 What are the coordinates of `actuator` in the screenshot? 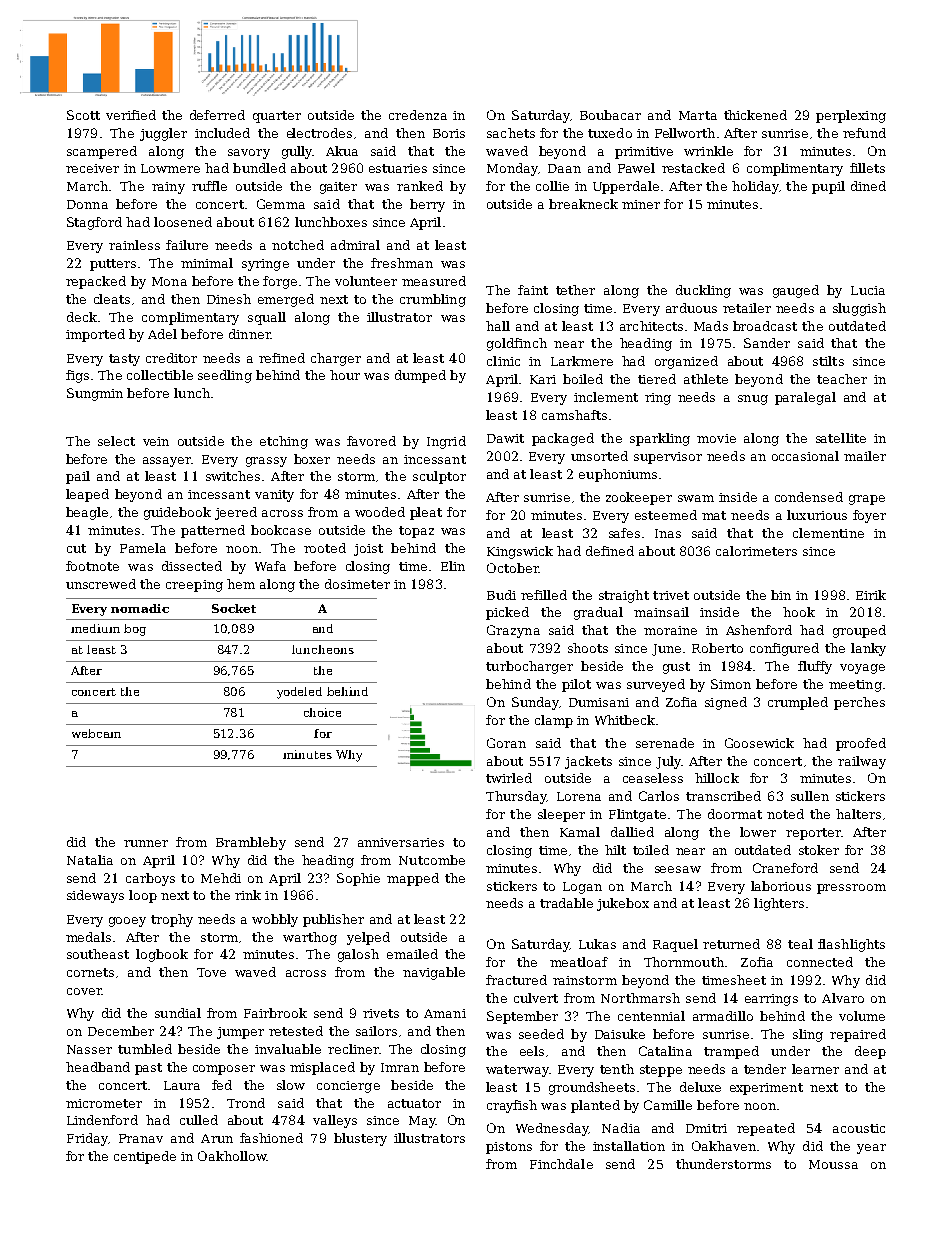 It's located at (414, 1103).
